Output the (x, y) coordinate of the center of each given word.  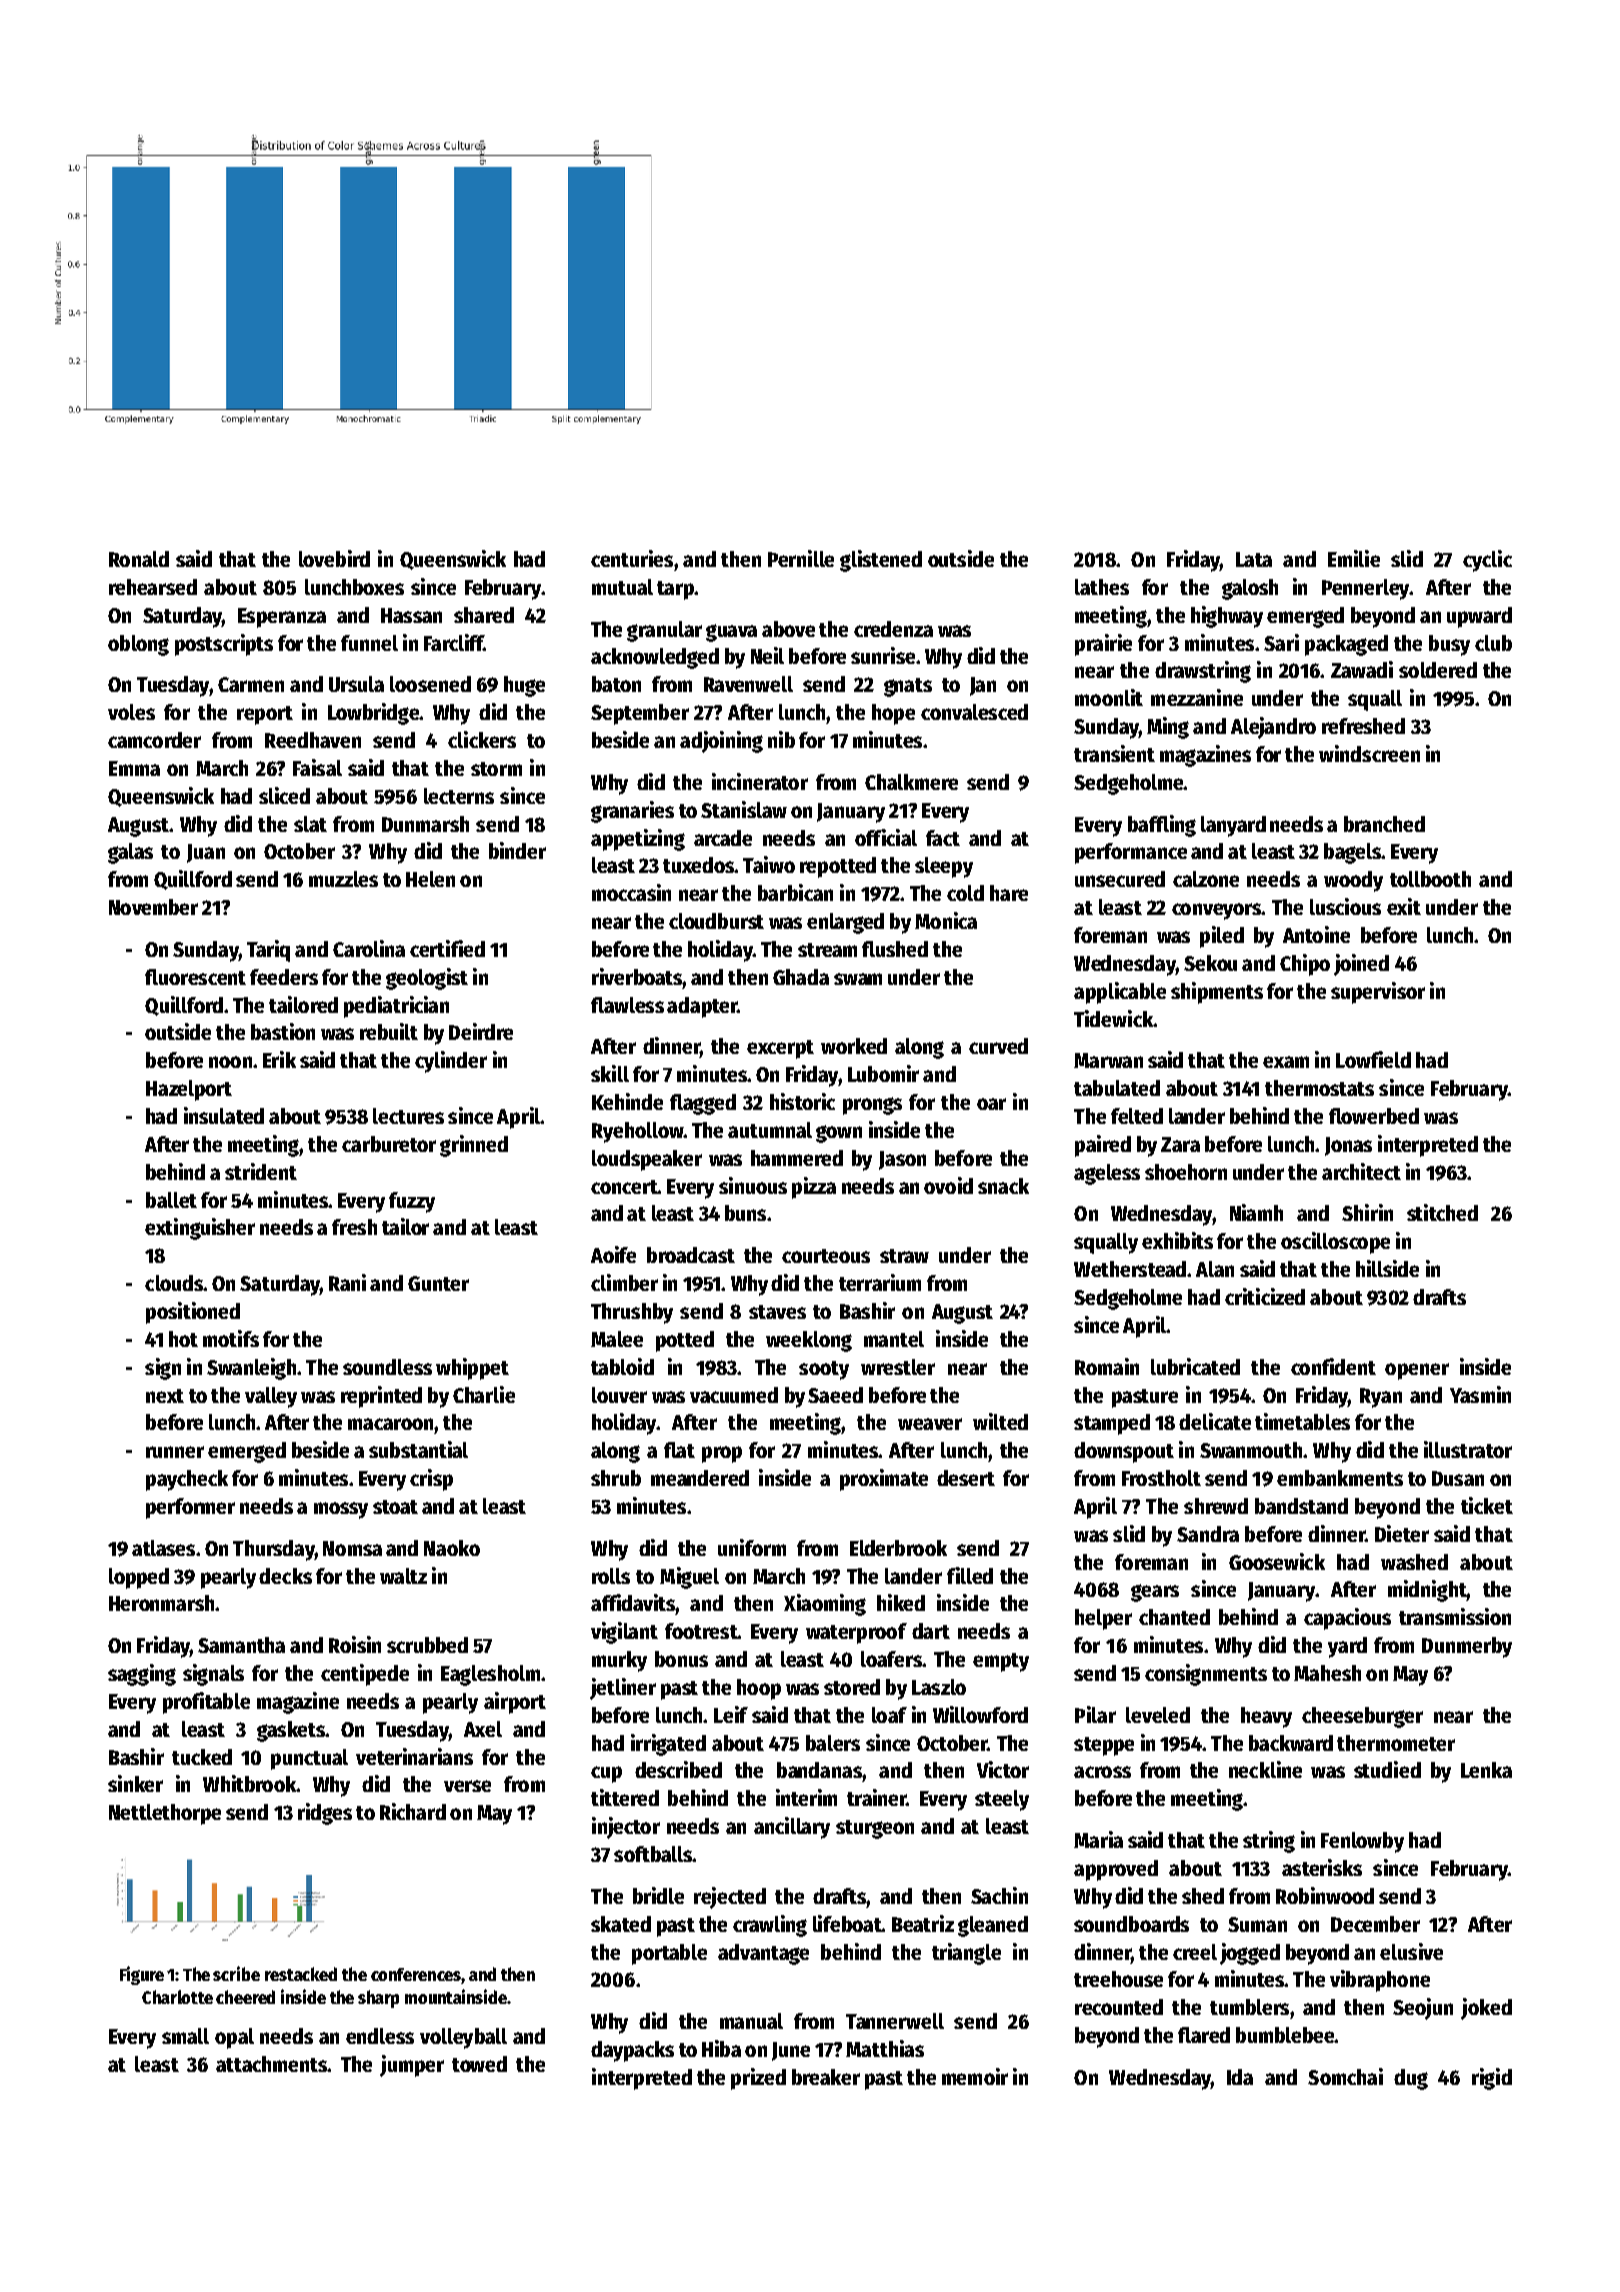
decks (285, 1576)
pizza (814, 1188)
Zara (1180, 1144)
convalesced (974, 712)
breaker (826, 2077)
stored (852, 1687)
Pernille (801, 558)
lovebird (334, 558)
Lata (1254, 559)
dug (1411, 2079)
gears (1155, 1593)
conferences (416, 1974)
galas (130, 853)
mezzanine (1197, 697)
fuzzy (412, 1202)
